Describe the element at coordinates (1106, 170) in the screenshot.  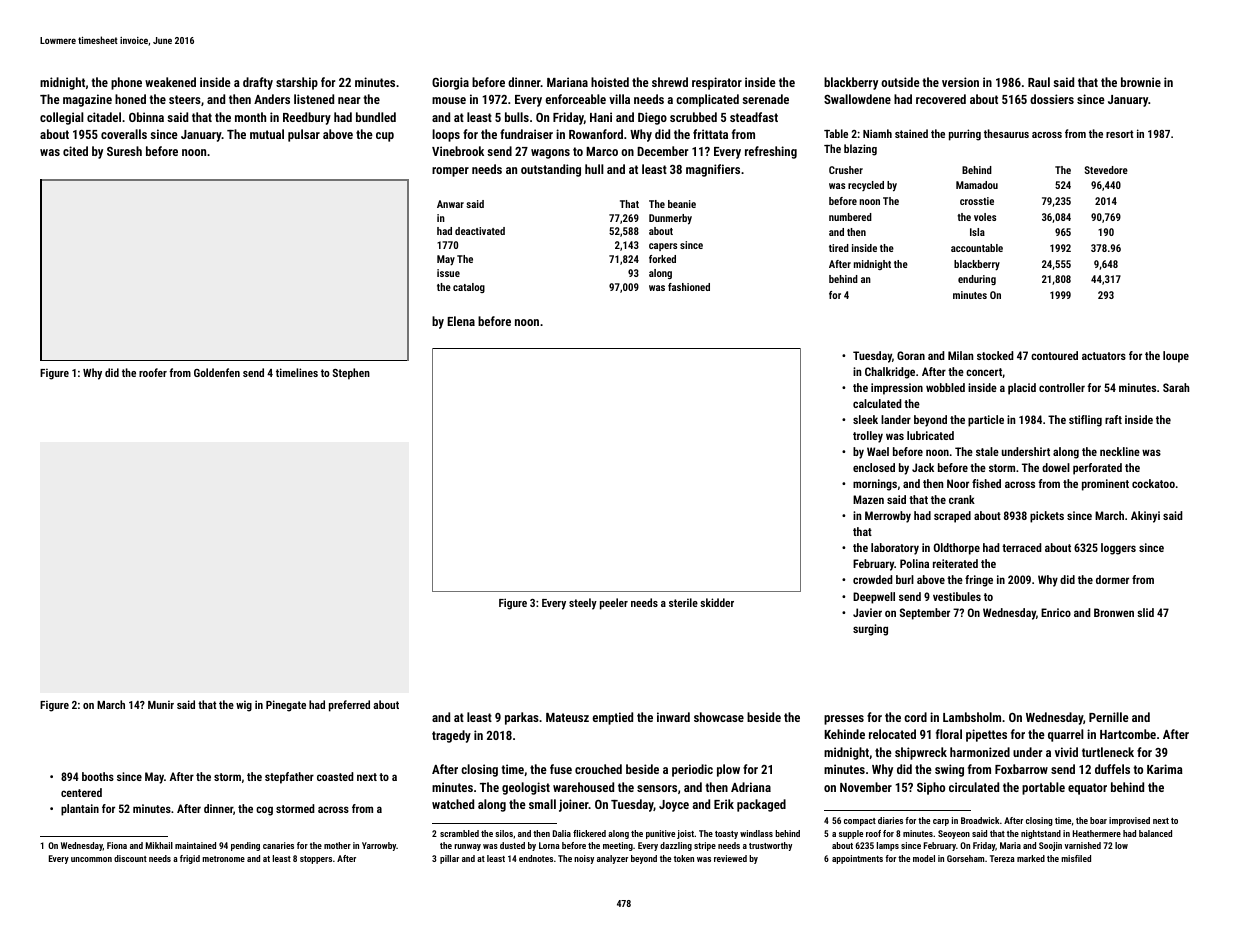
I see `Stevedore` at that location.
